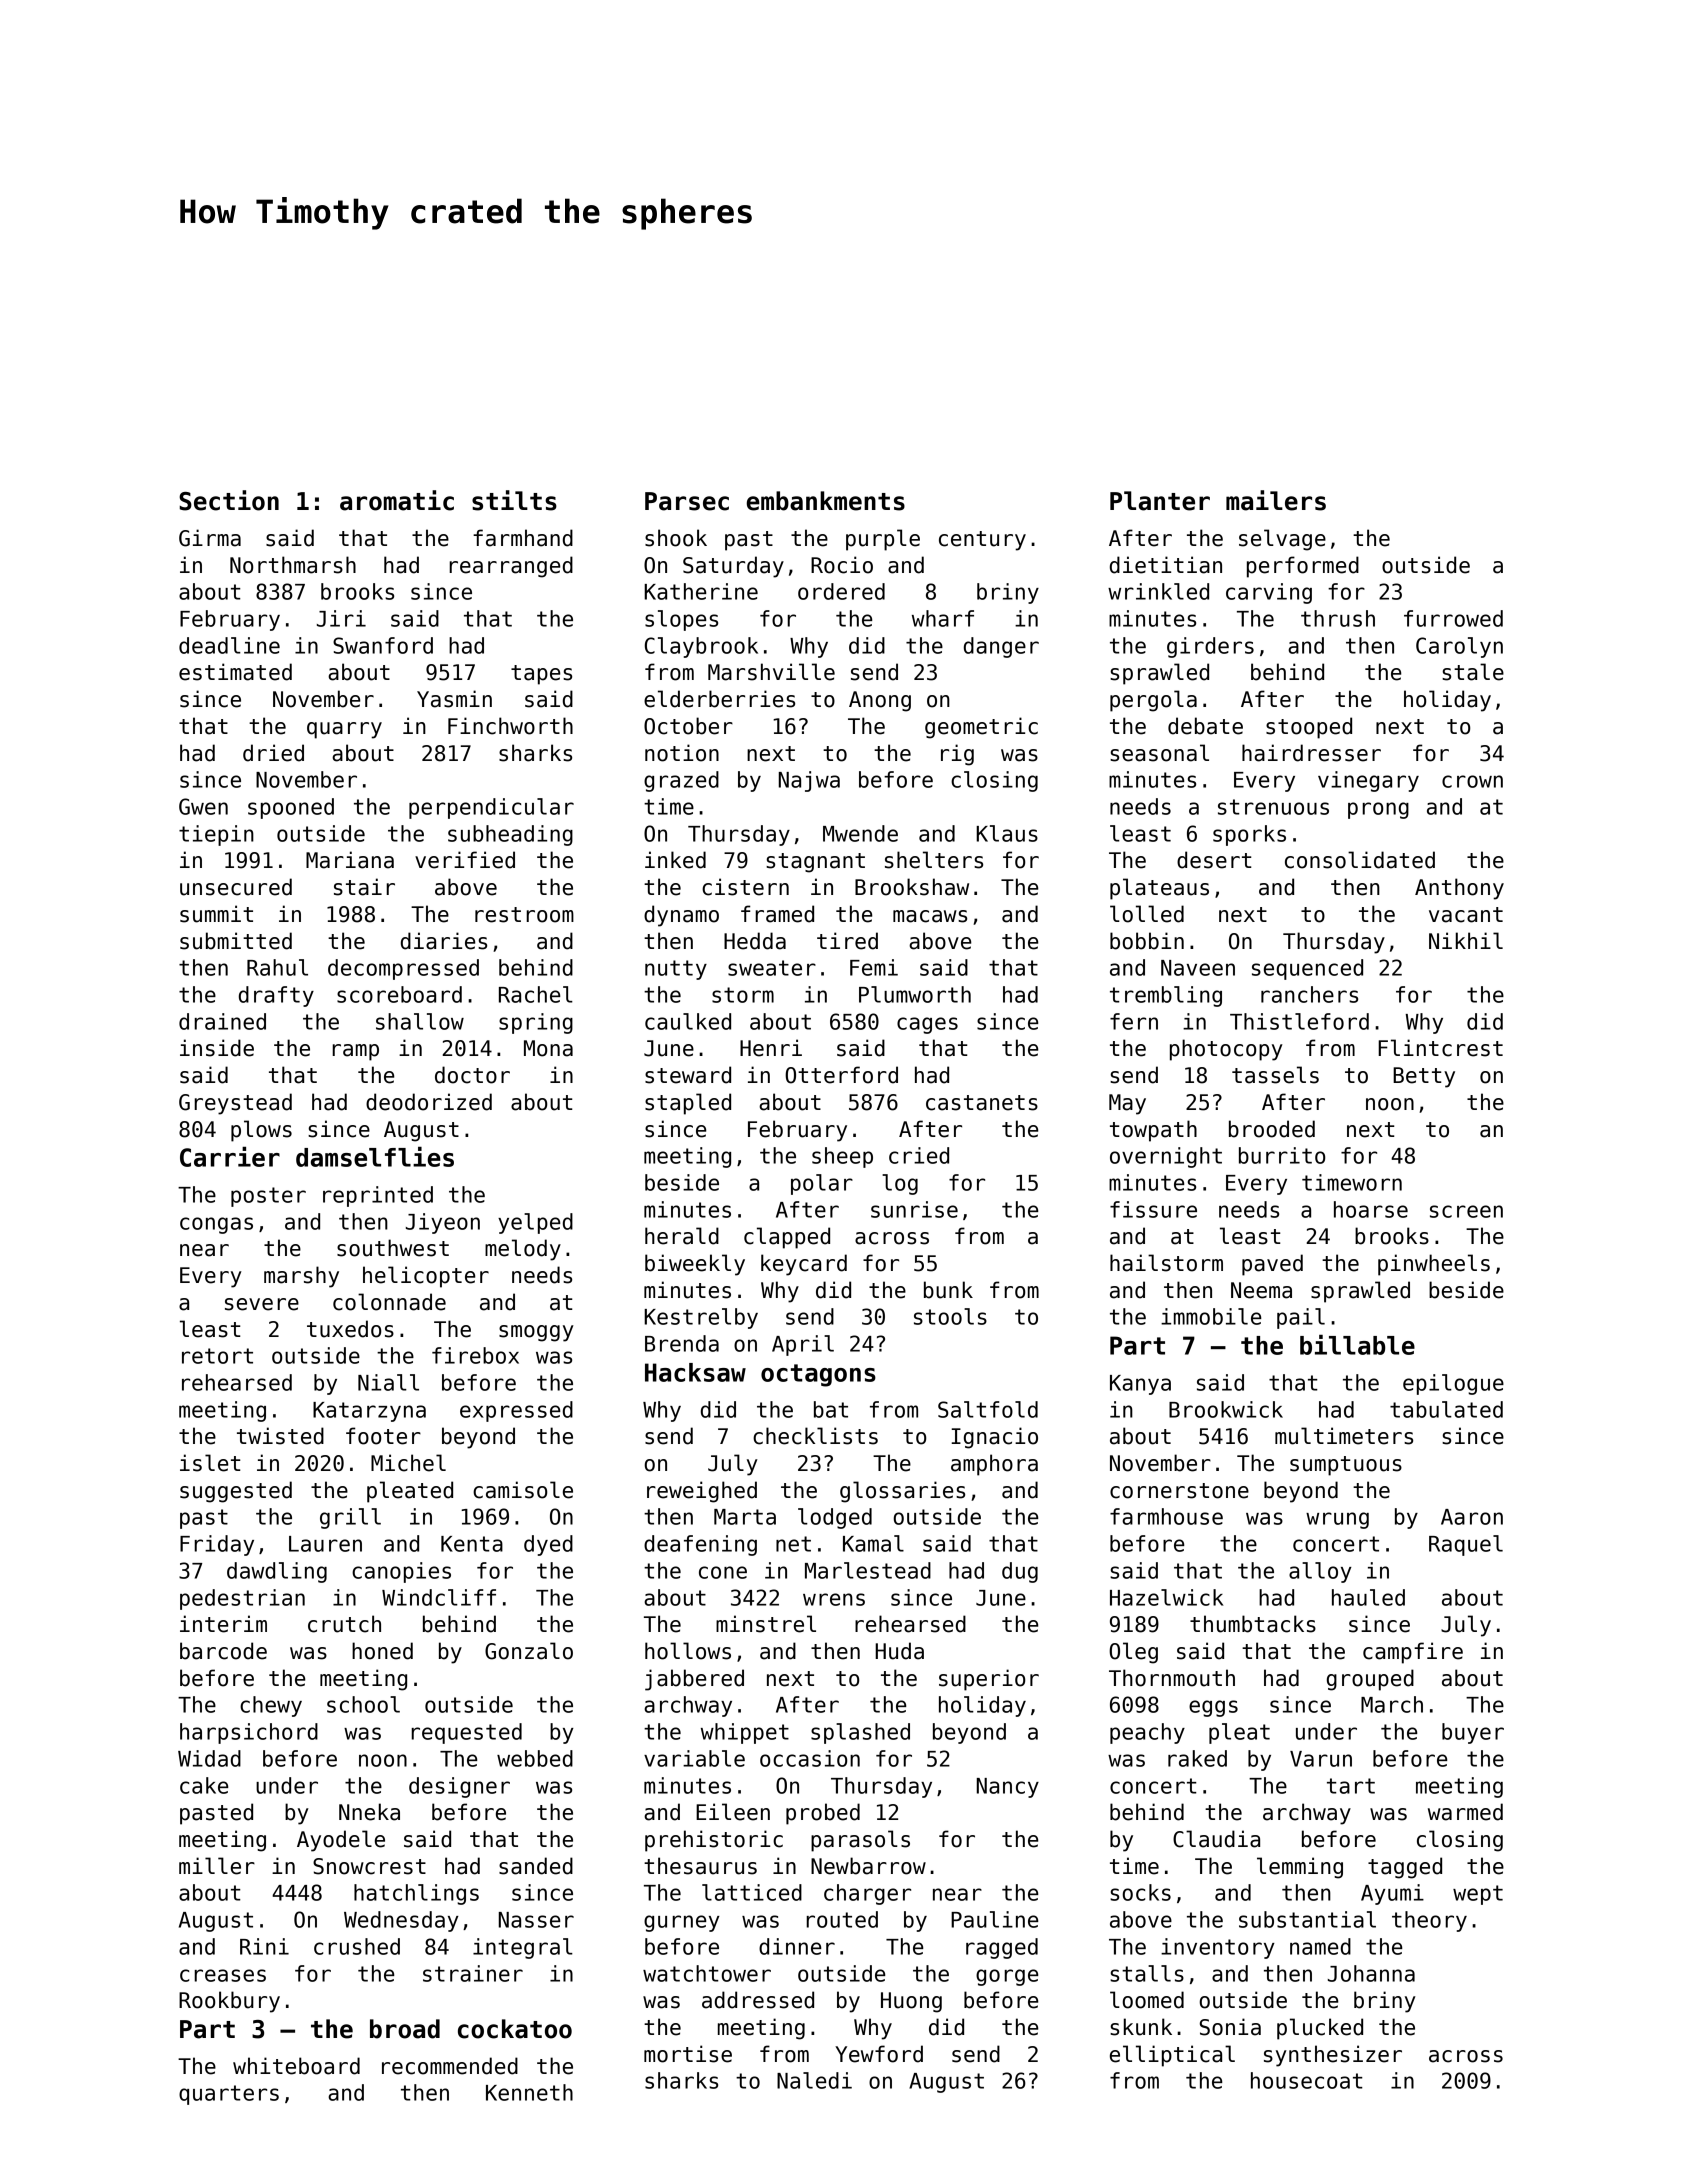  What do you see at coordinates (1311, 753) in the page?
I see `hairdresser` at bounding box center [1311, 753].
